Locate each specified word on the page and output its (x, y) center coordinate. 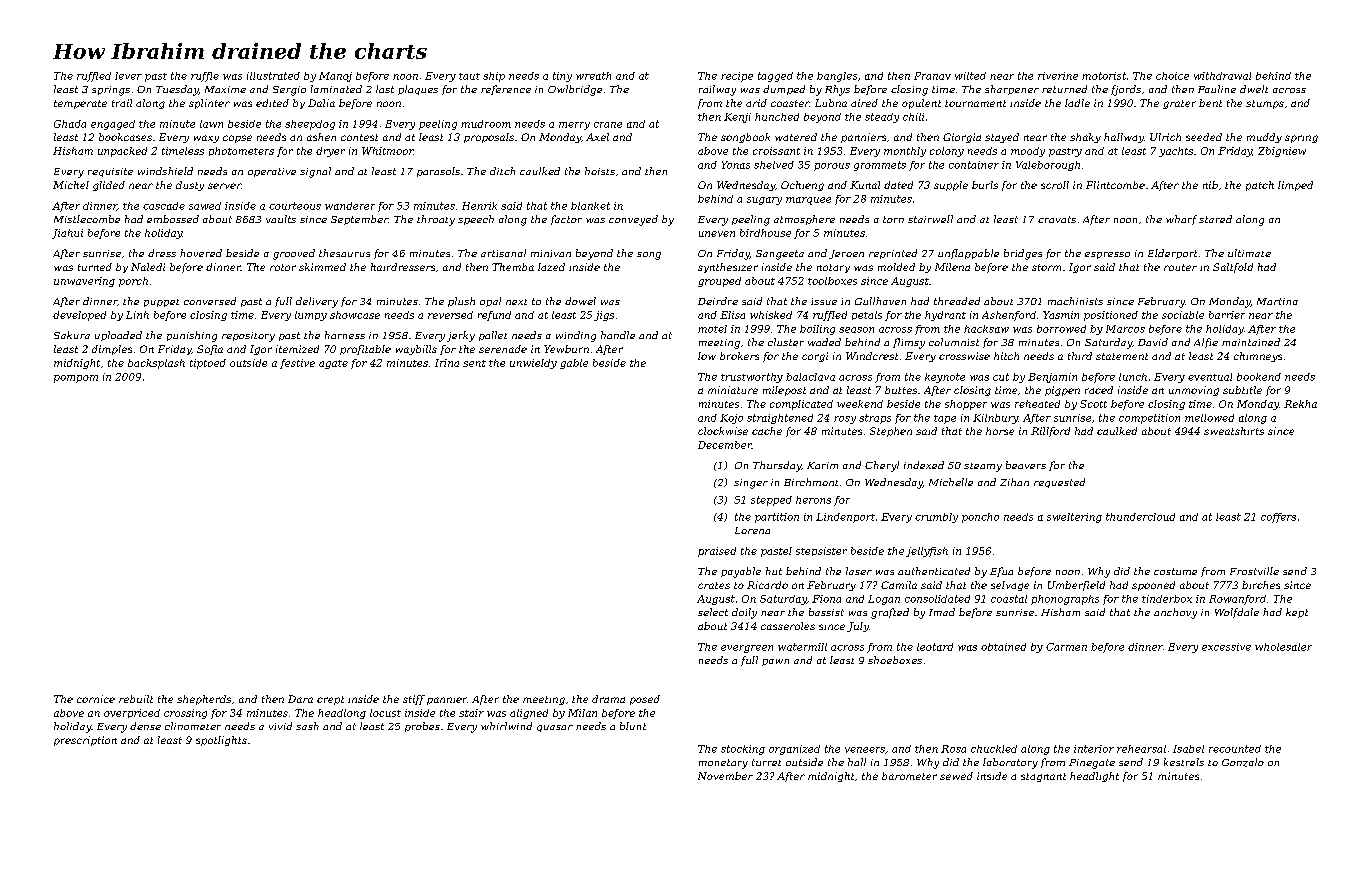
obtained (1003, 647)
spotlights (221, 741)
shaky (1085, 138)
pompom (76, 379)
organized (794, 750)
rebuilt (136, 699)
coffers (1278, 518)
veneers (865, 750)
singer (751, 484)
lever (128, 76)
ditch (502, 171)
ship (494, 77)
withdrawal (1222, 76)
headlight (1094, 777)
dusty (190, 186)
